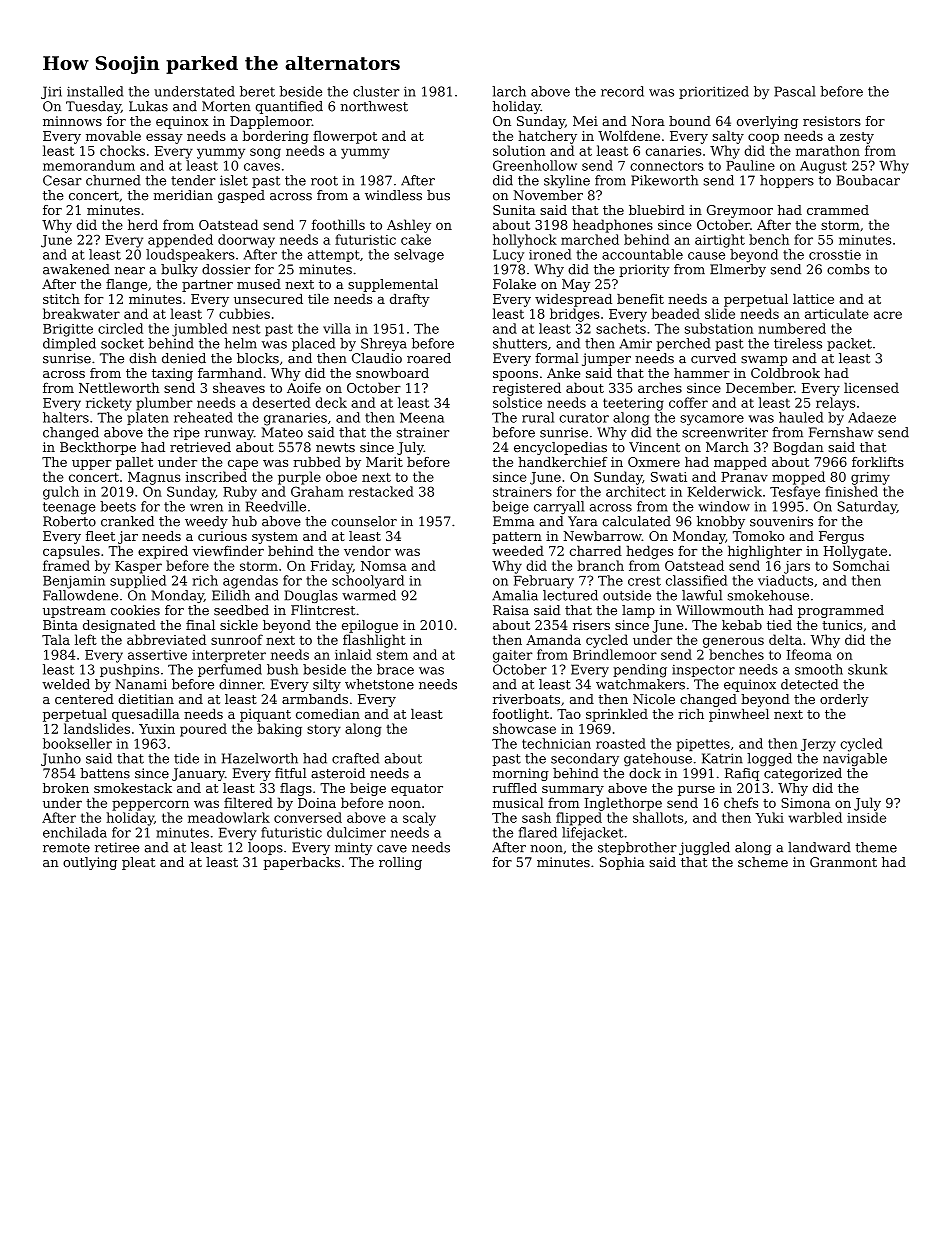 Image resolution: width=952 pixels, height=1233 pixels. What do you see at coordinates (376, 91) in the screenshot?
I see `cluster` at bounding box center [376, 91].
